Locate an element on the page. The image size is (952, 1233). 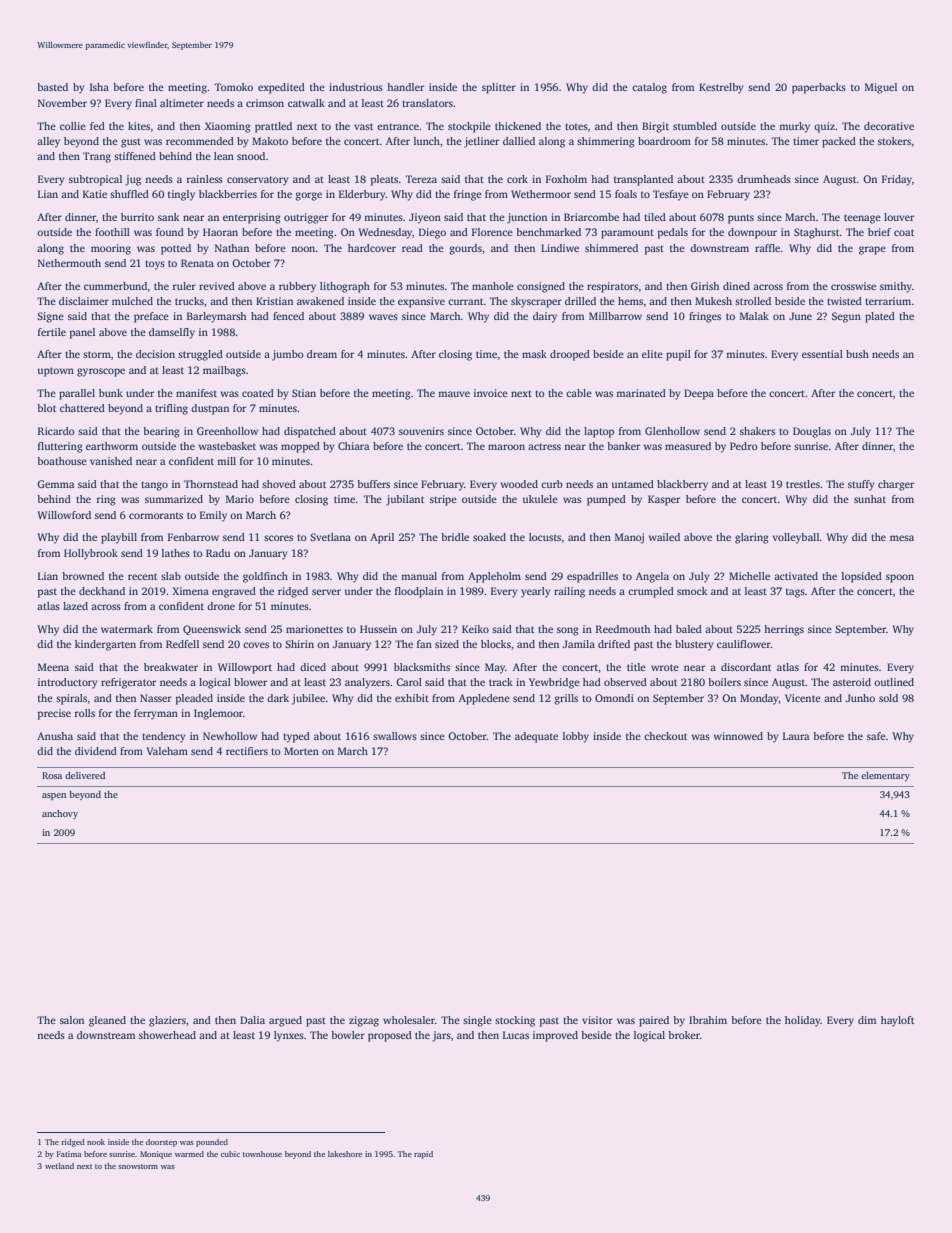
spirals is located at coordinates (71, 699).
